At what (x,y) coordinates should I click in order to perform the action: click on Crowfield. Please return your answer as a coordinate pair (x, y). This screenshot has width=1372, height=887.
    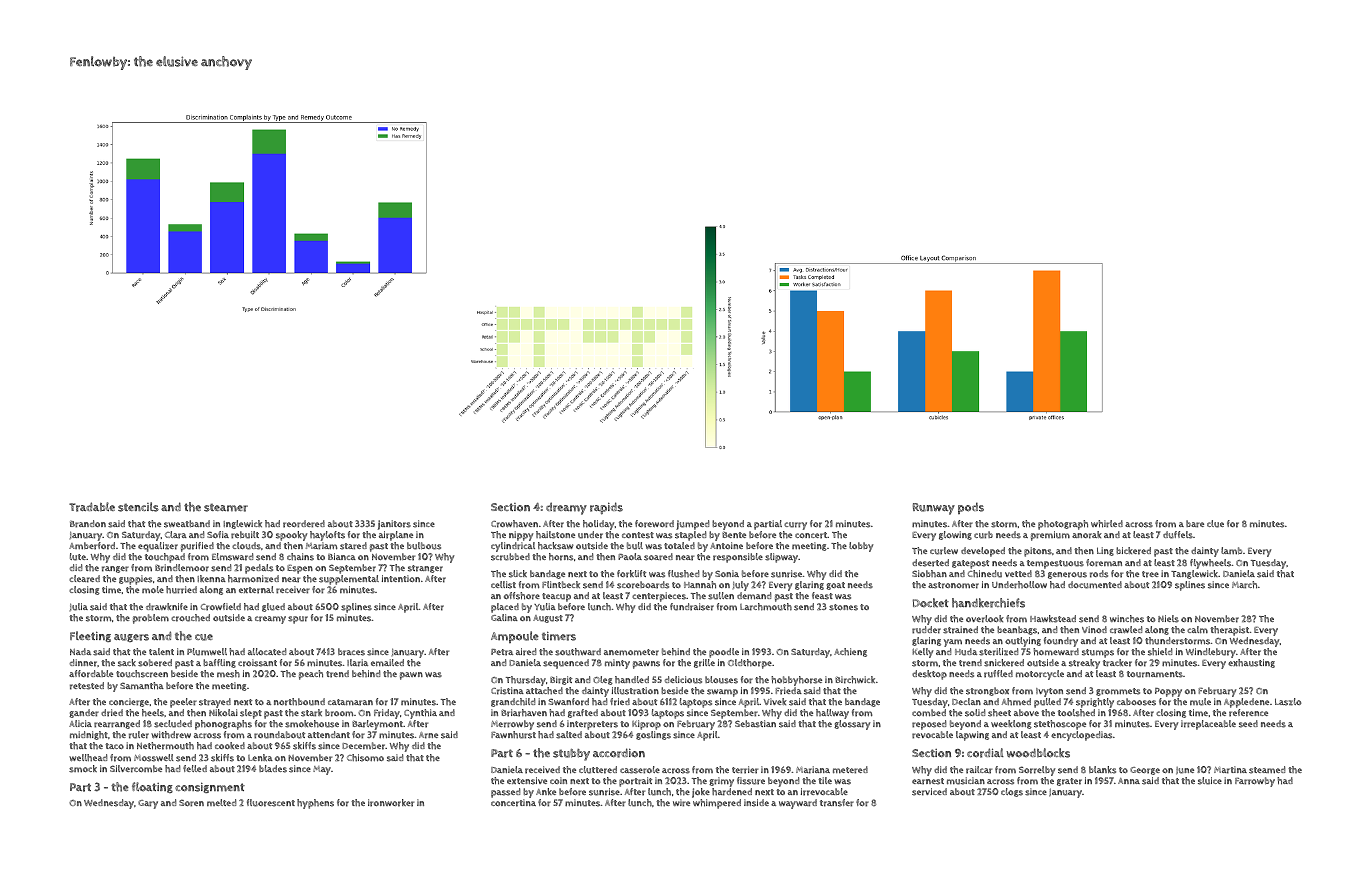
    Looking at the image, I should click on (221, 607).
